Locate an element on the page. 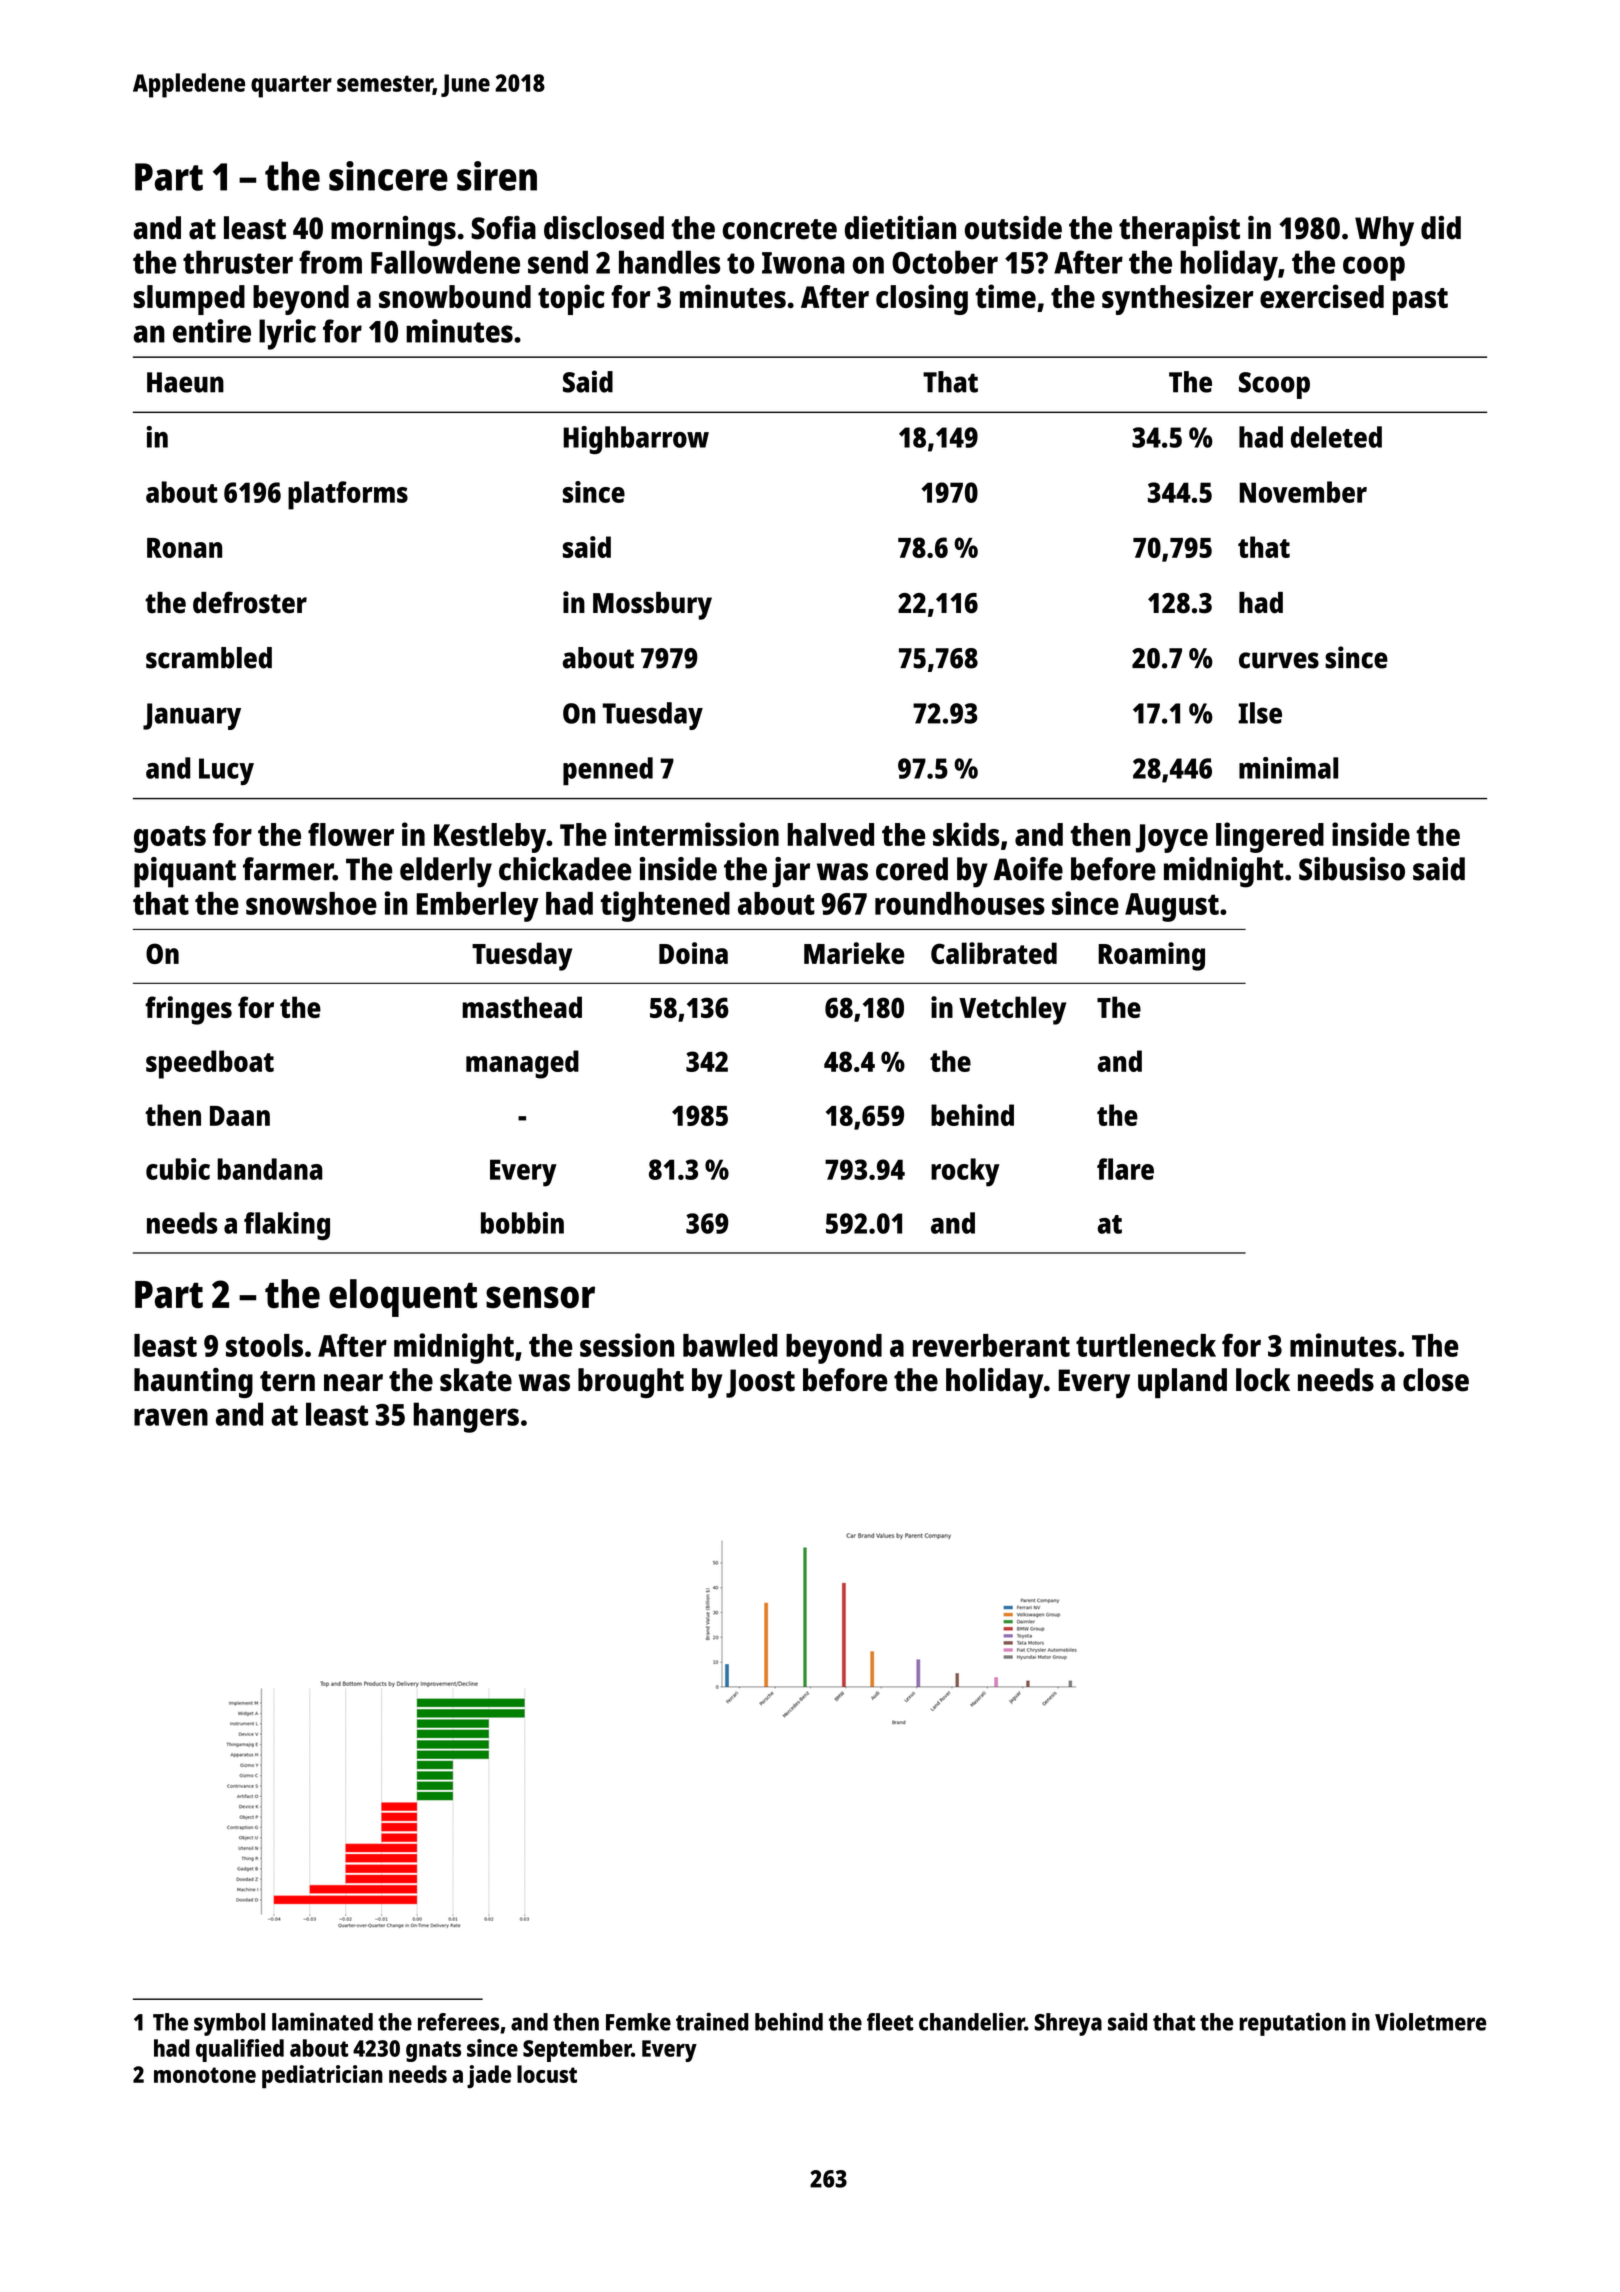 The width and height of the document is (1620, 2292). flare is located at coordinates (1125, 1169).
